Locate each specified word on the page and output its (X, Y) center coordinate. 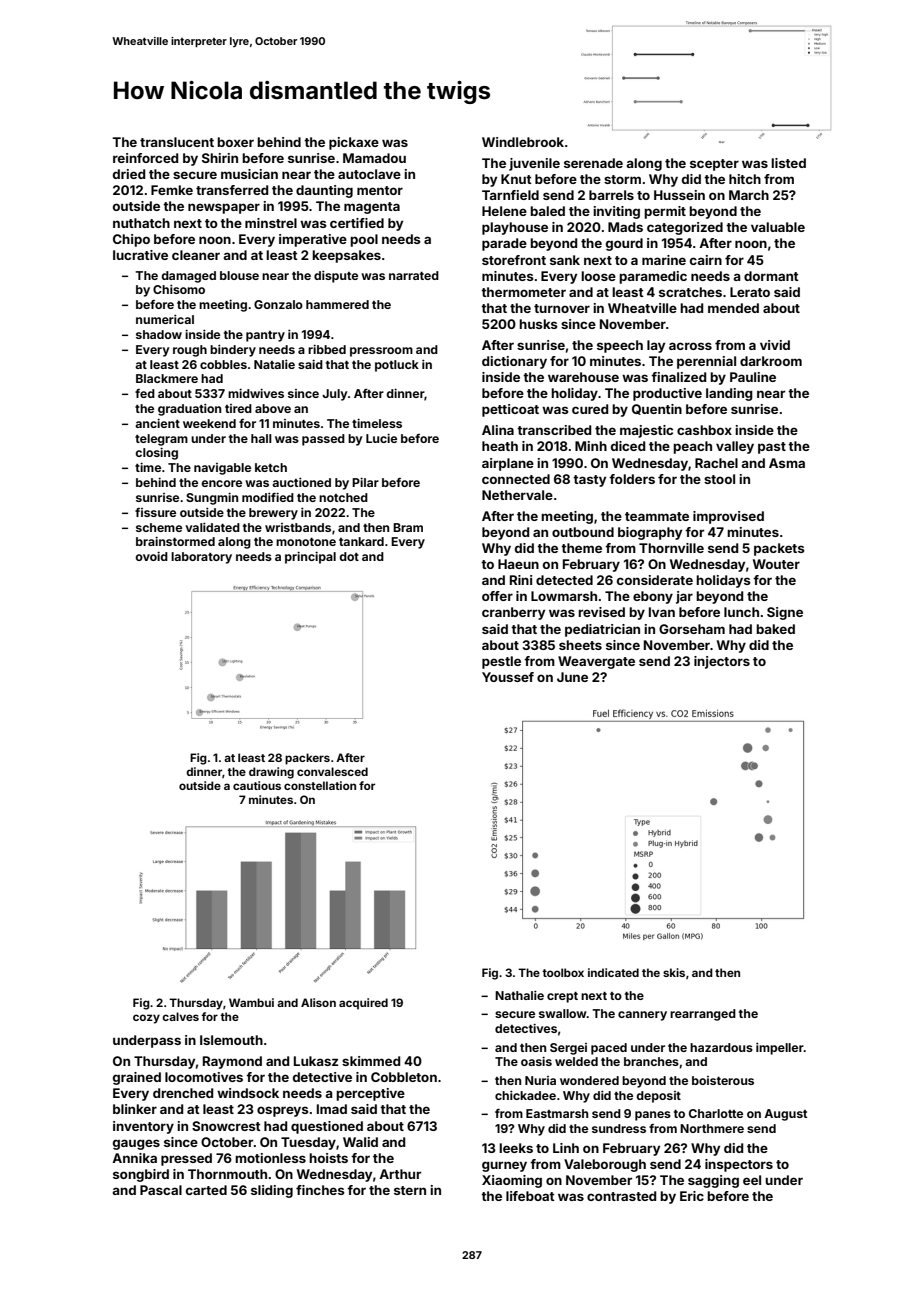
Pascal (161, 1190)
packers (307, 759)
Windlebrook (523, 142)
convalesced (332, 771)
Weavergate (596, 662)
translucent (177, 142)
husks (538, 324)
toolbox (563, 972)
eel (752, 1180)
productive (667, 394)
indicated (613, 972)
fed (145, 393)
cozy (146, 1019)
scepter (714, 165)
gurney (504, 1166)
